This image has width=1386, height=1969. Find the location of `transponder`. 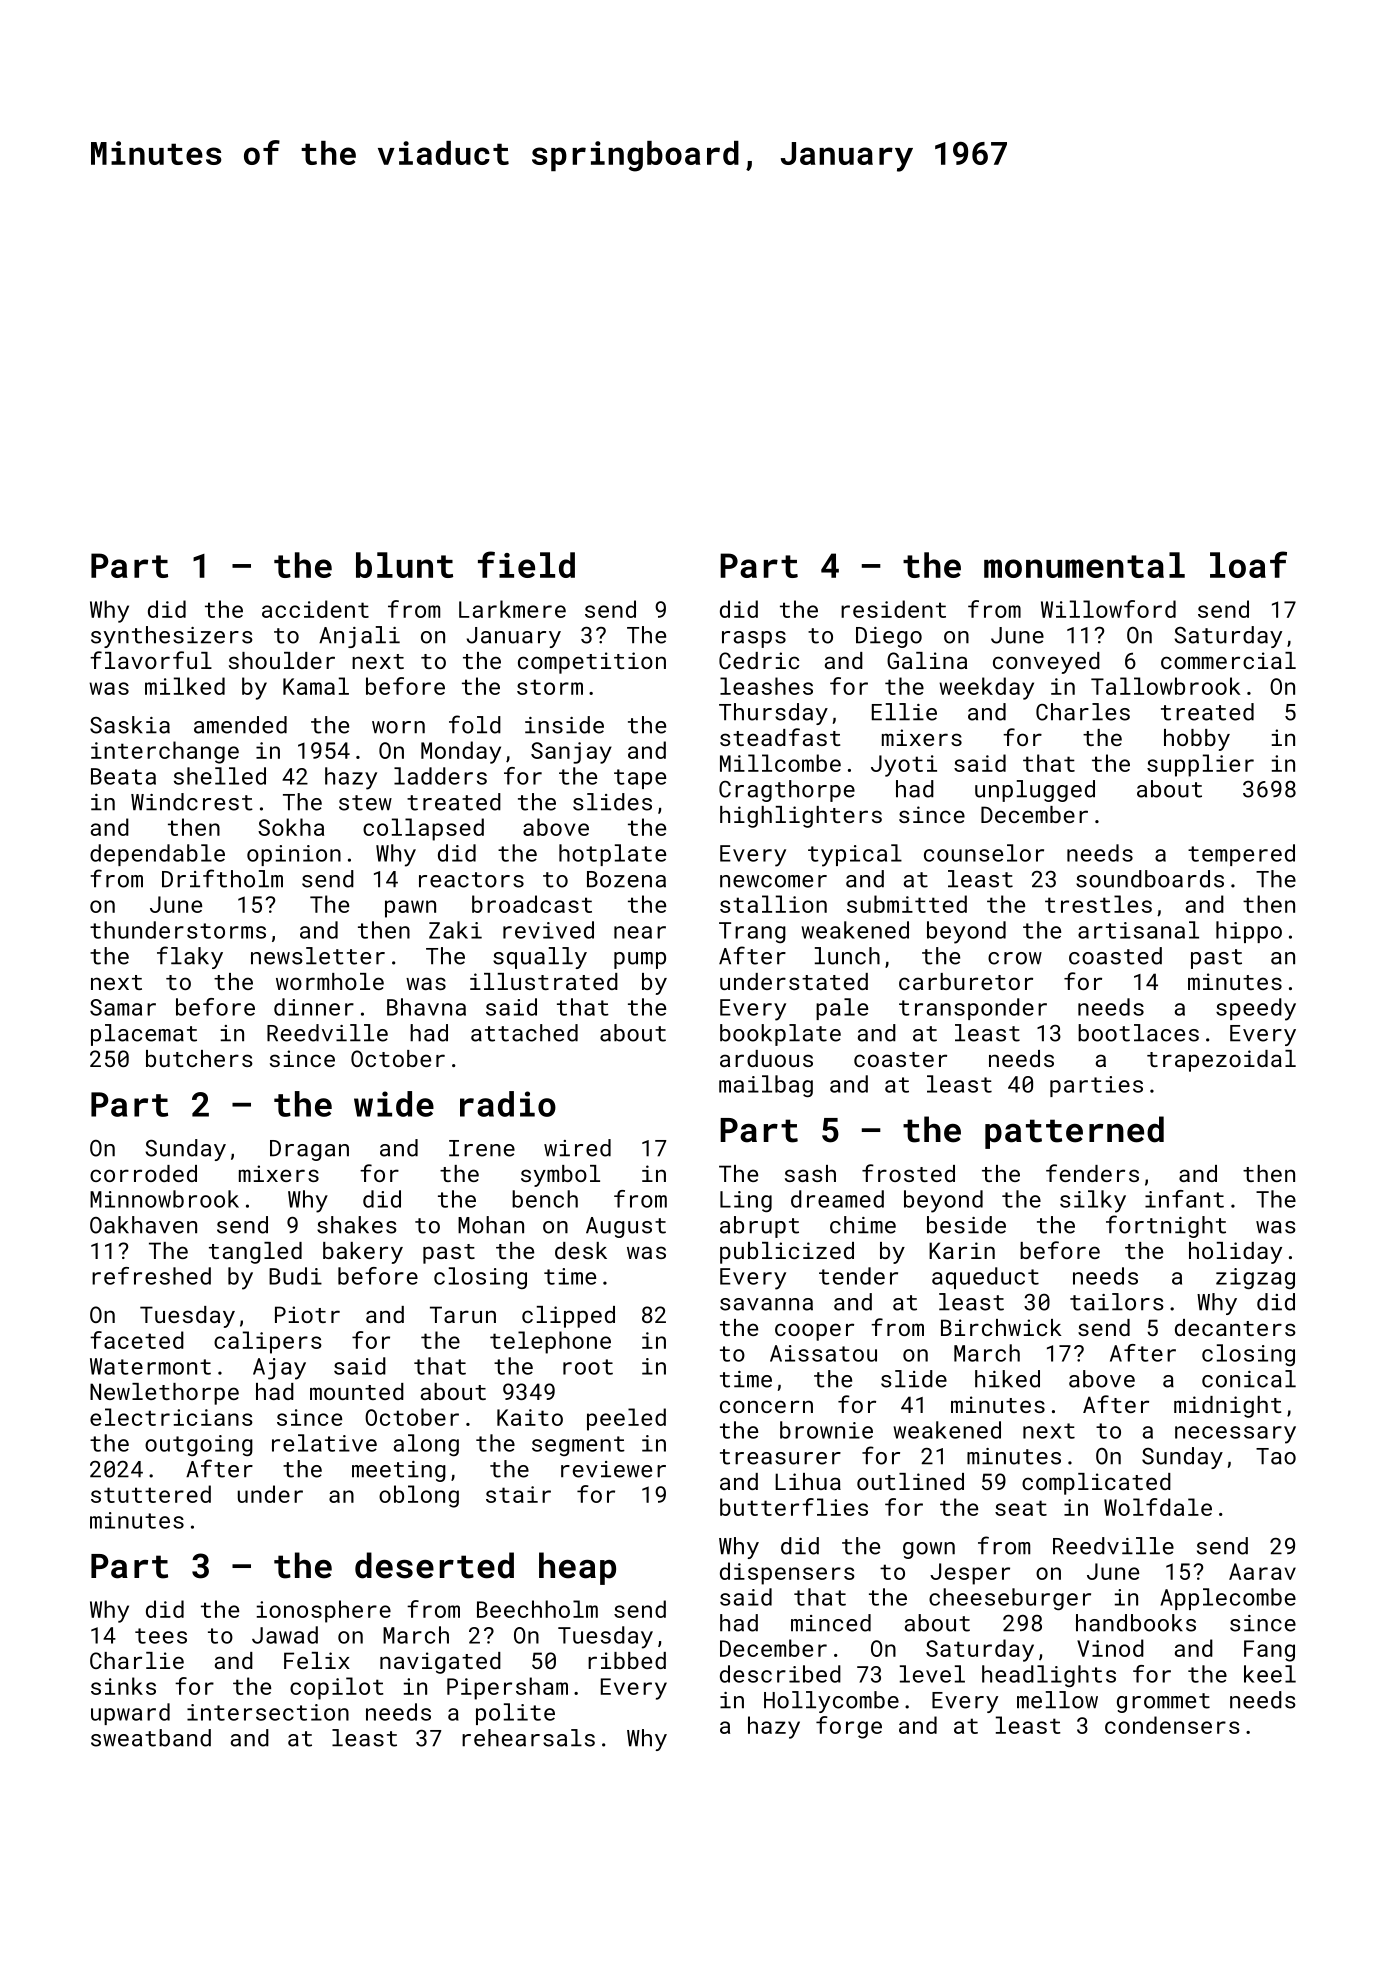

transponder is located at coordinates (973, 1009).
